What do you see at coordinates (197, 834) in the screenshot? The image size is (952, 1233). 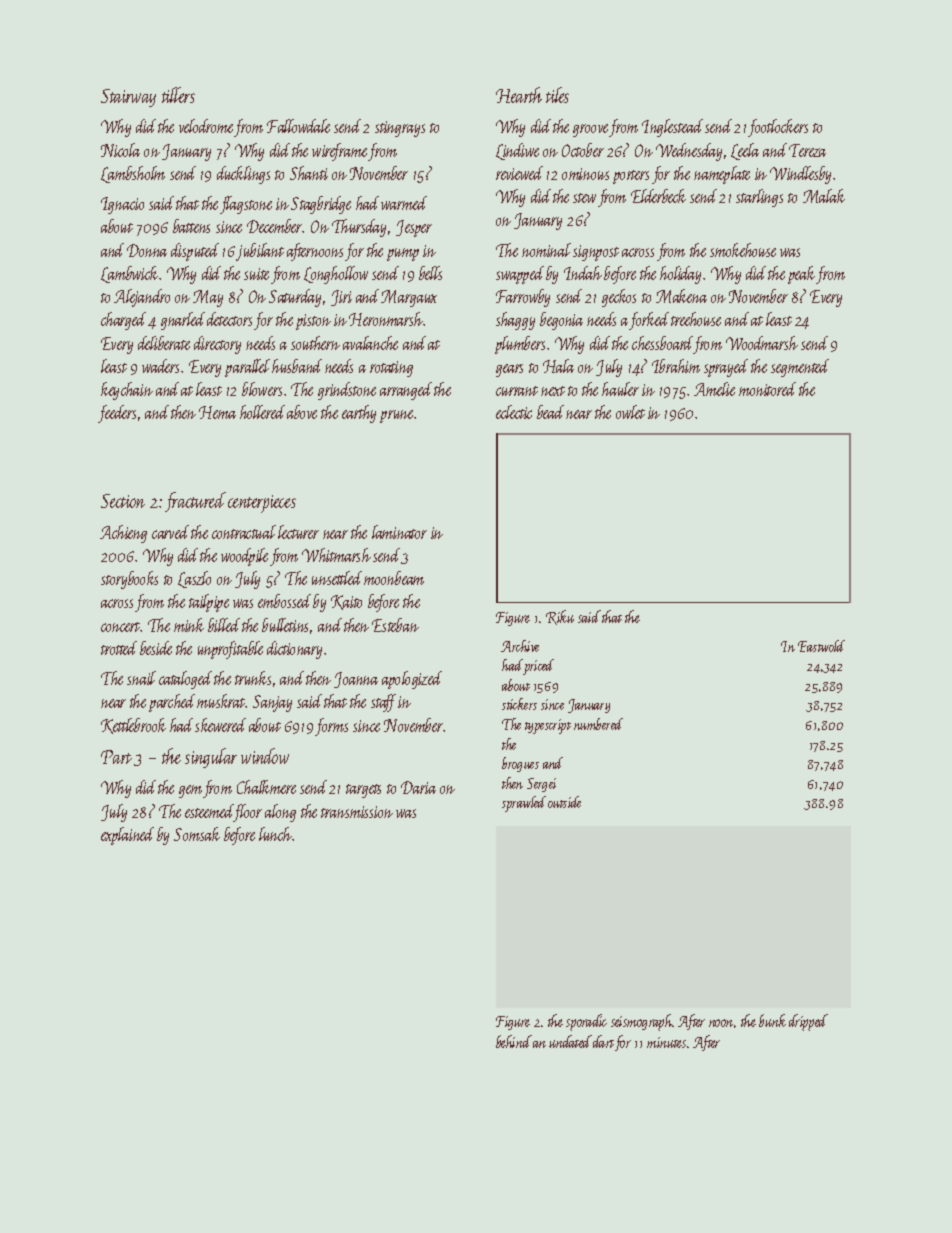 I see `Somsak` at bounding box center [197, 834].
